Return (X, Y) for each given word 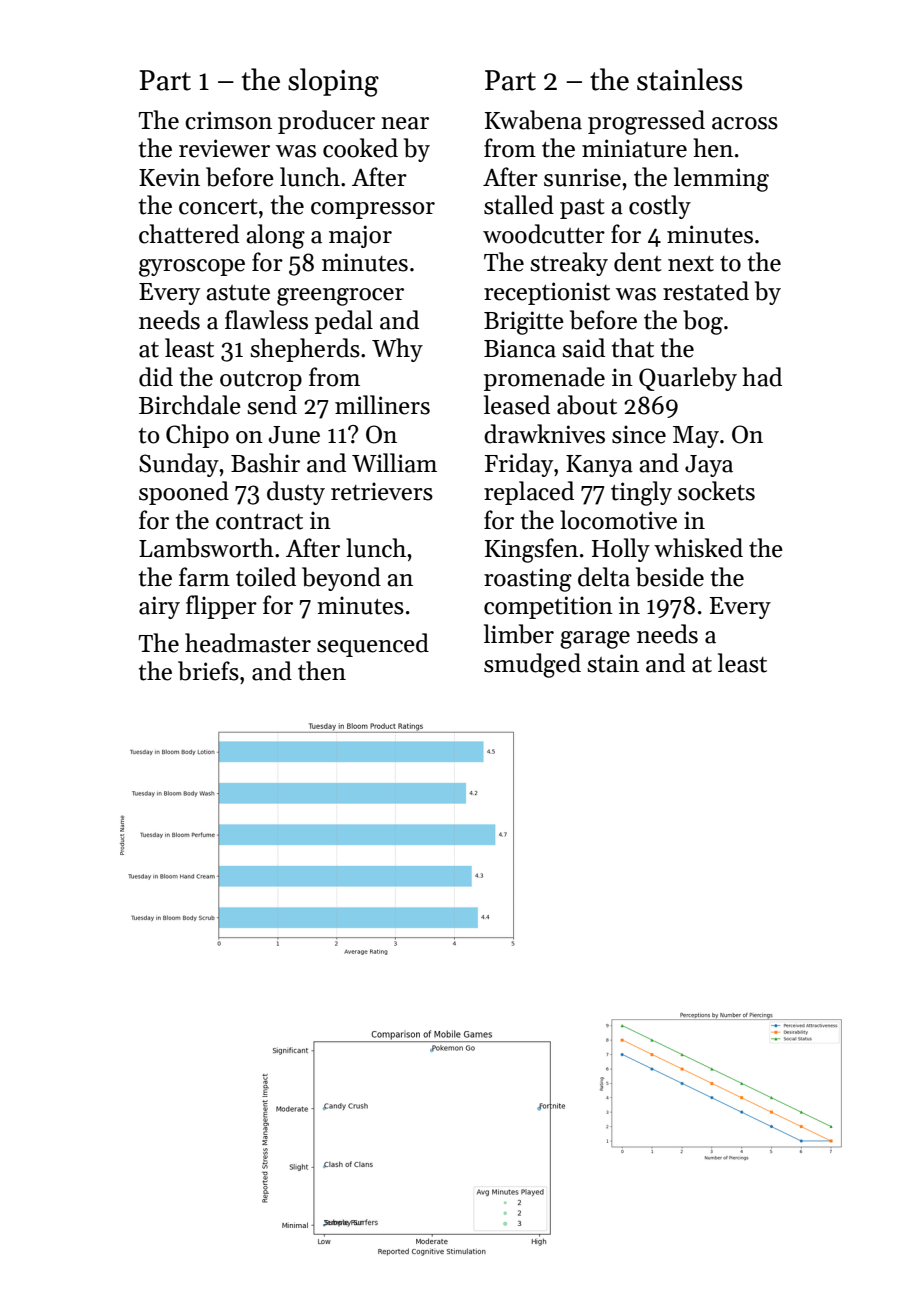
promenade (544, 379)
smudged (532, 665)
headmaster (248, 643)
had (762, 377)
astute (238, 293)
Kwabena (533, 120)
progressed (646, 122)
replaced (529, 493)
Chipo (197, 436)
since (639, 434)
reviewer (224, 148)
